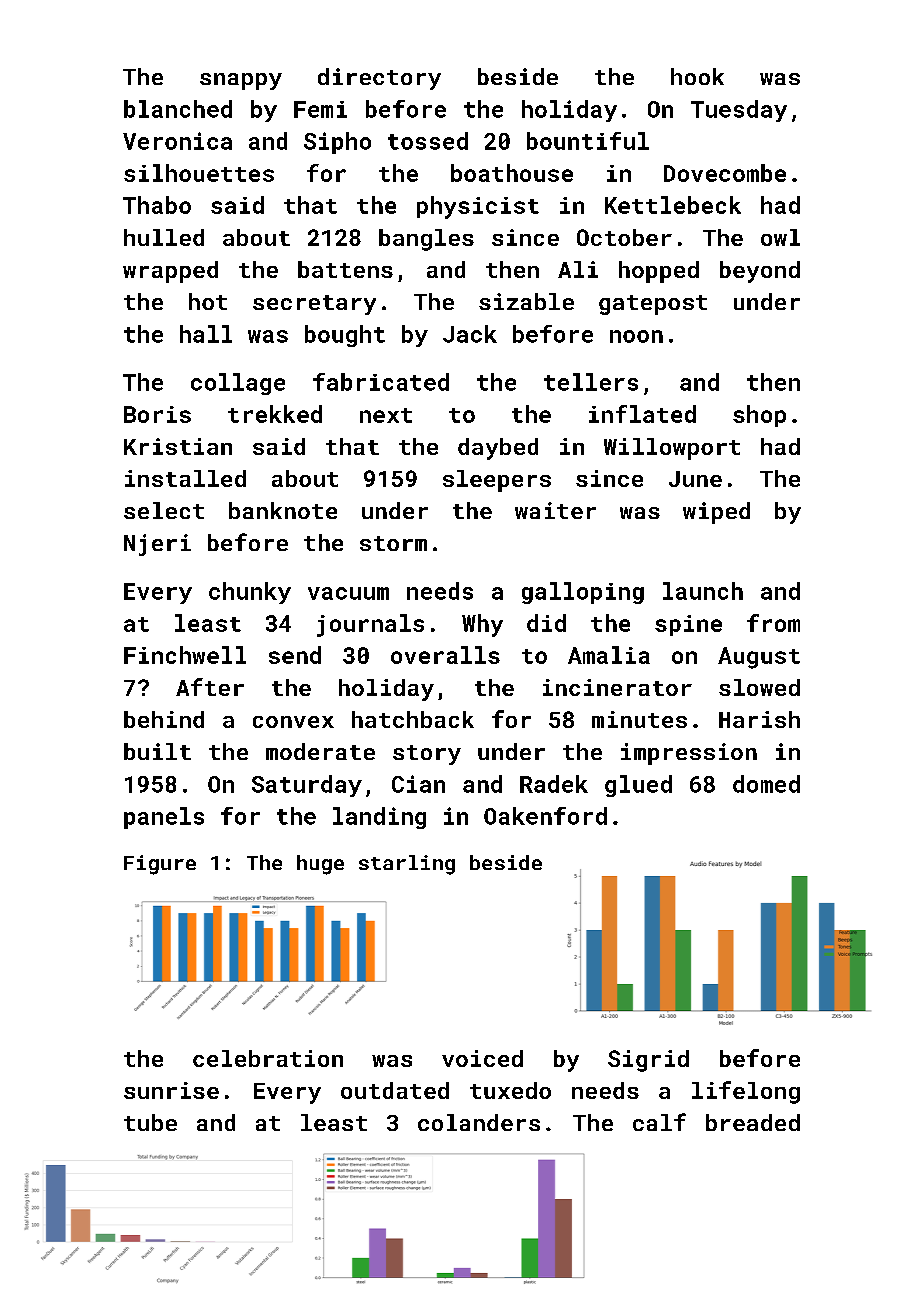 This screenshot has width=924, height=1311. Describe the element at coordinates (206, 334) in the screenshot. I see `hall` at that location.
